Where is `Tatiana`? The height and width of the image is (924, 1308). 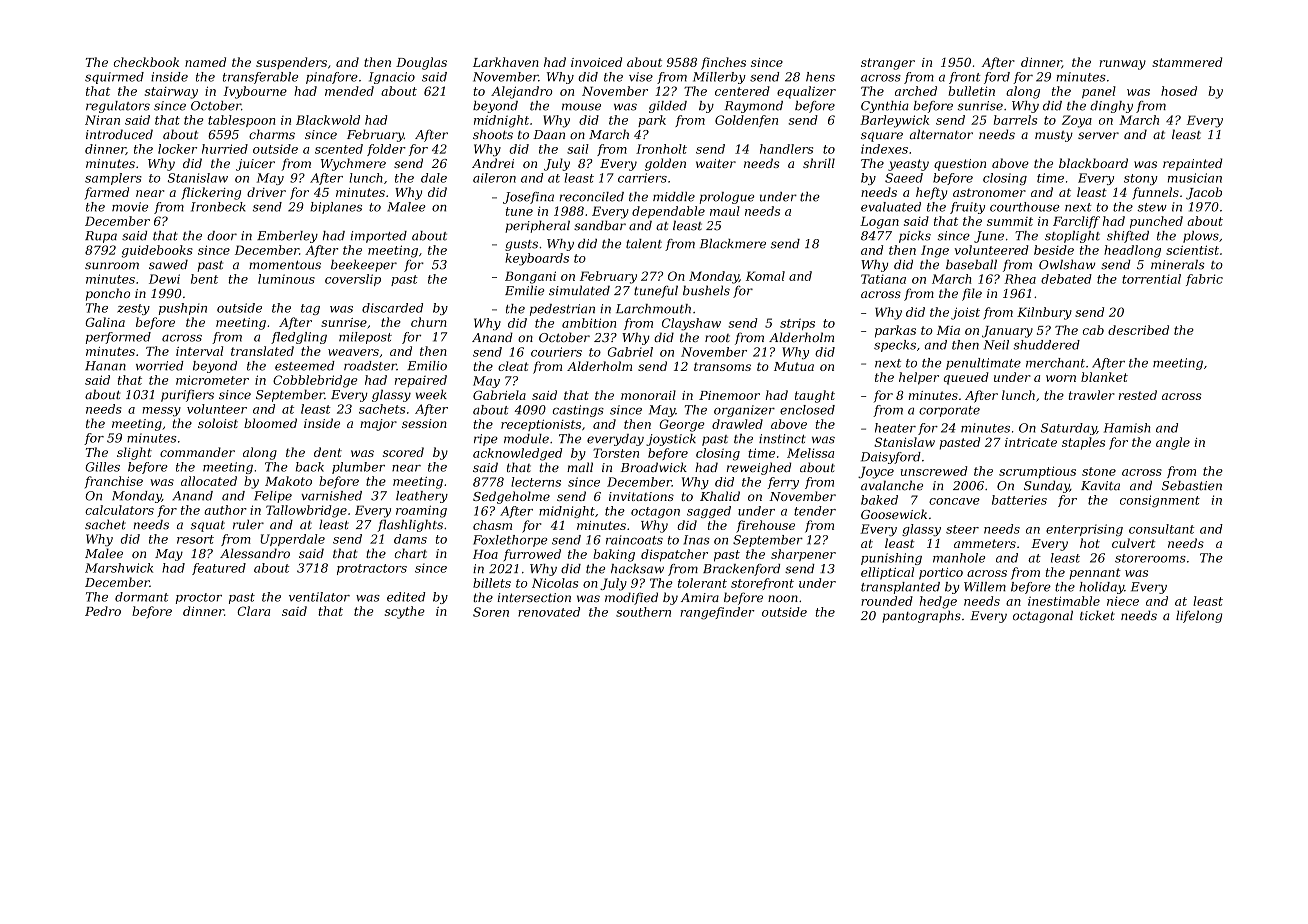 Tatiana is located at coordinates (883, 279).
